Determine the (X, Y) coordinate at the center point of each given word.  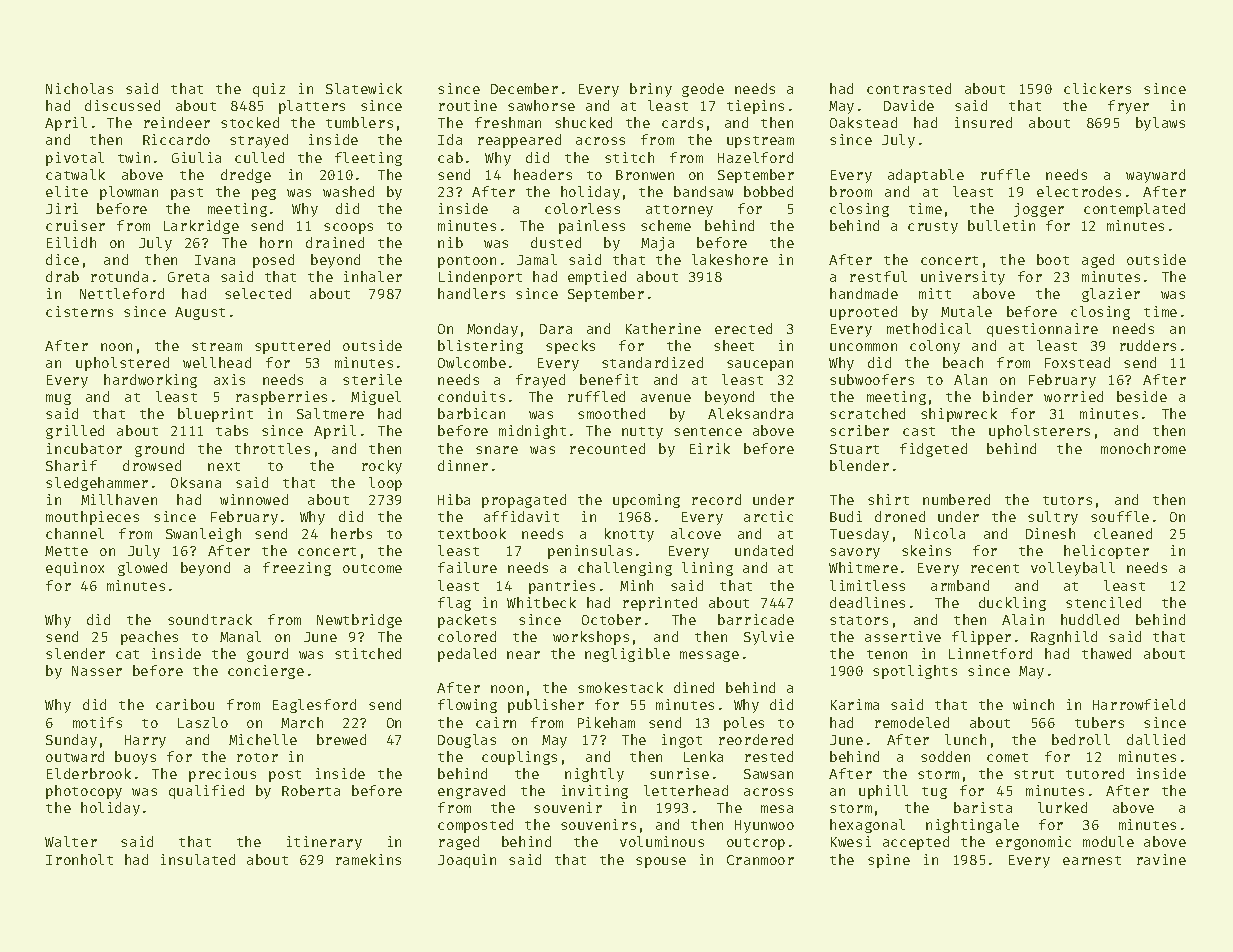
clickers (1097, 88)
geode (703, 90)
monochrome (1143, 448)
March (302, 722)
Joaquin (467, 861)
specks (570, 347)
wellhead (217, 362)
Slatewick (364, 88)
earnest (1092, 860)
